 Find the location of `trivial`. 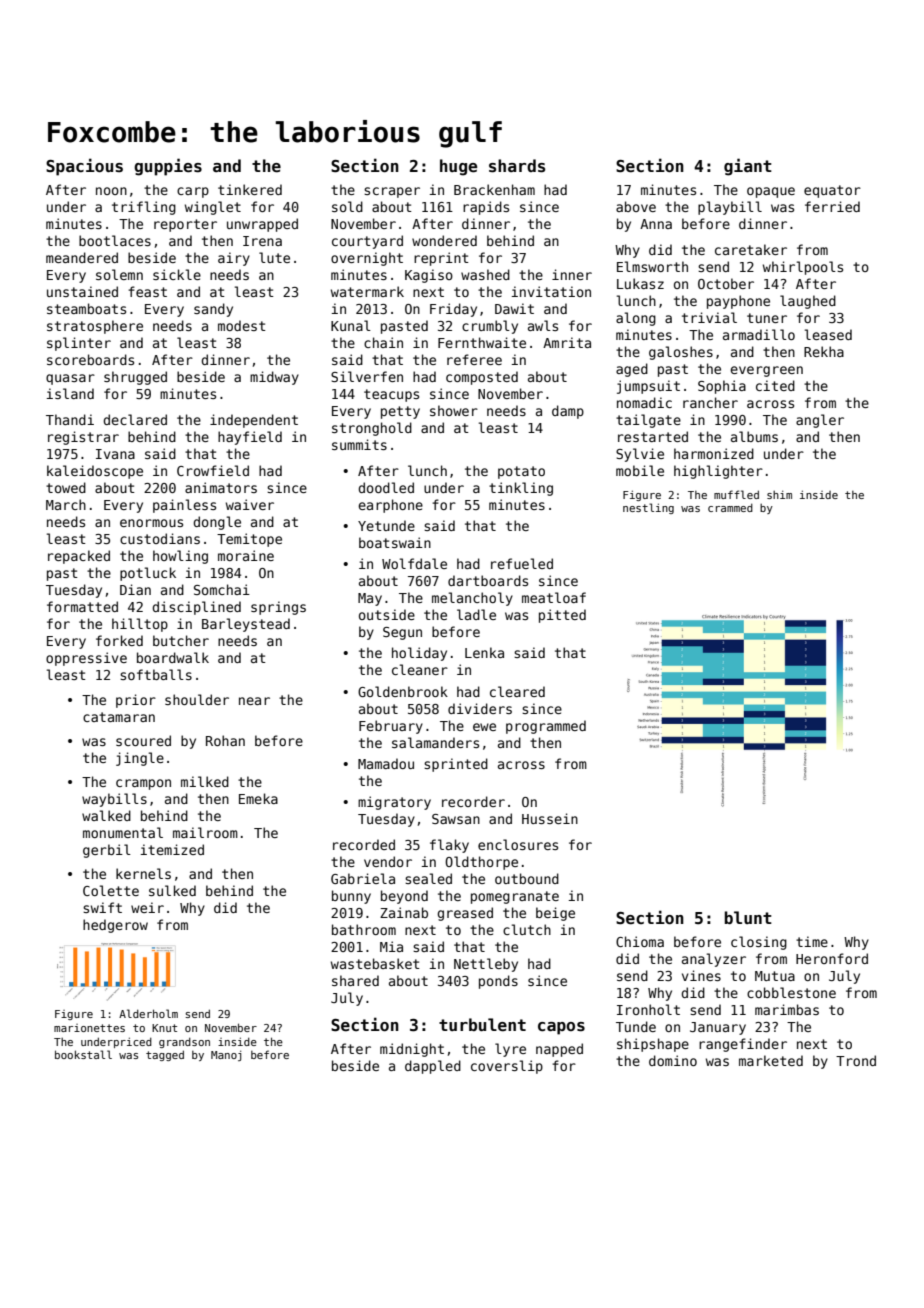

trivial is located at coordinates (709, 317).
